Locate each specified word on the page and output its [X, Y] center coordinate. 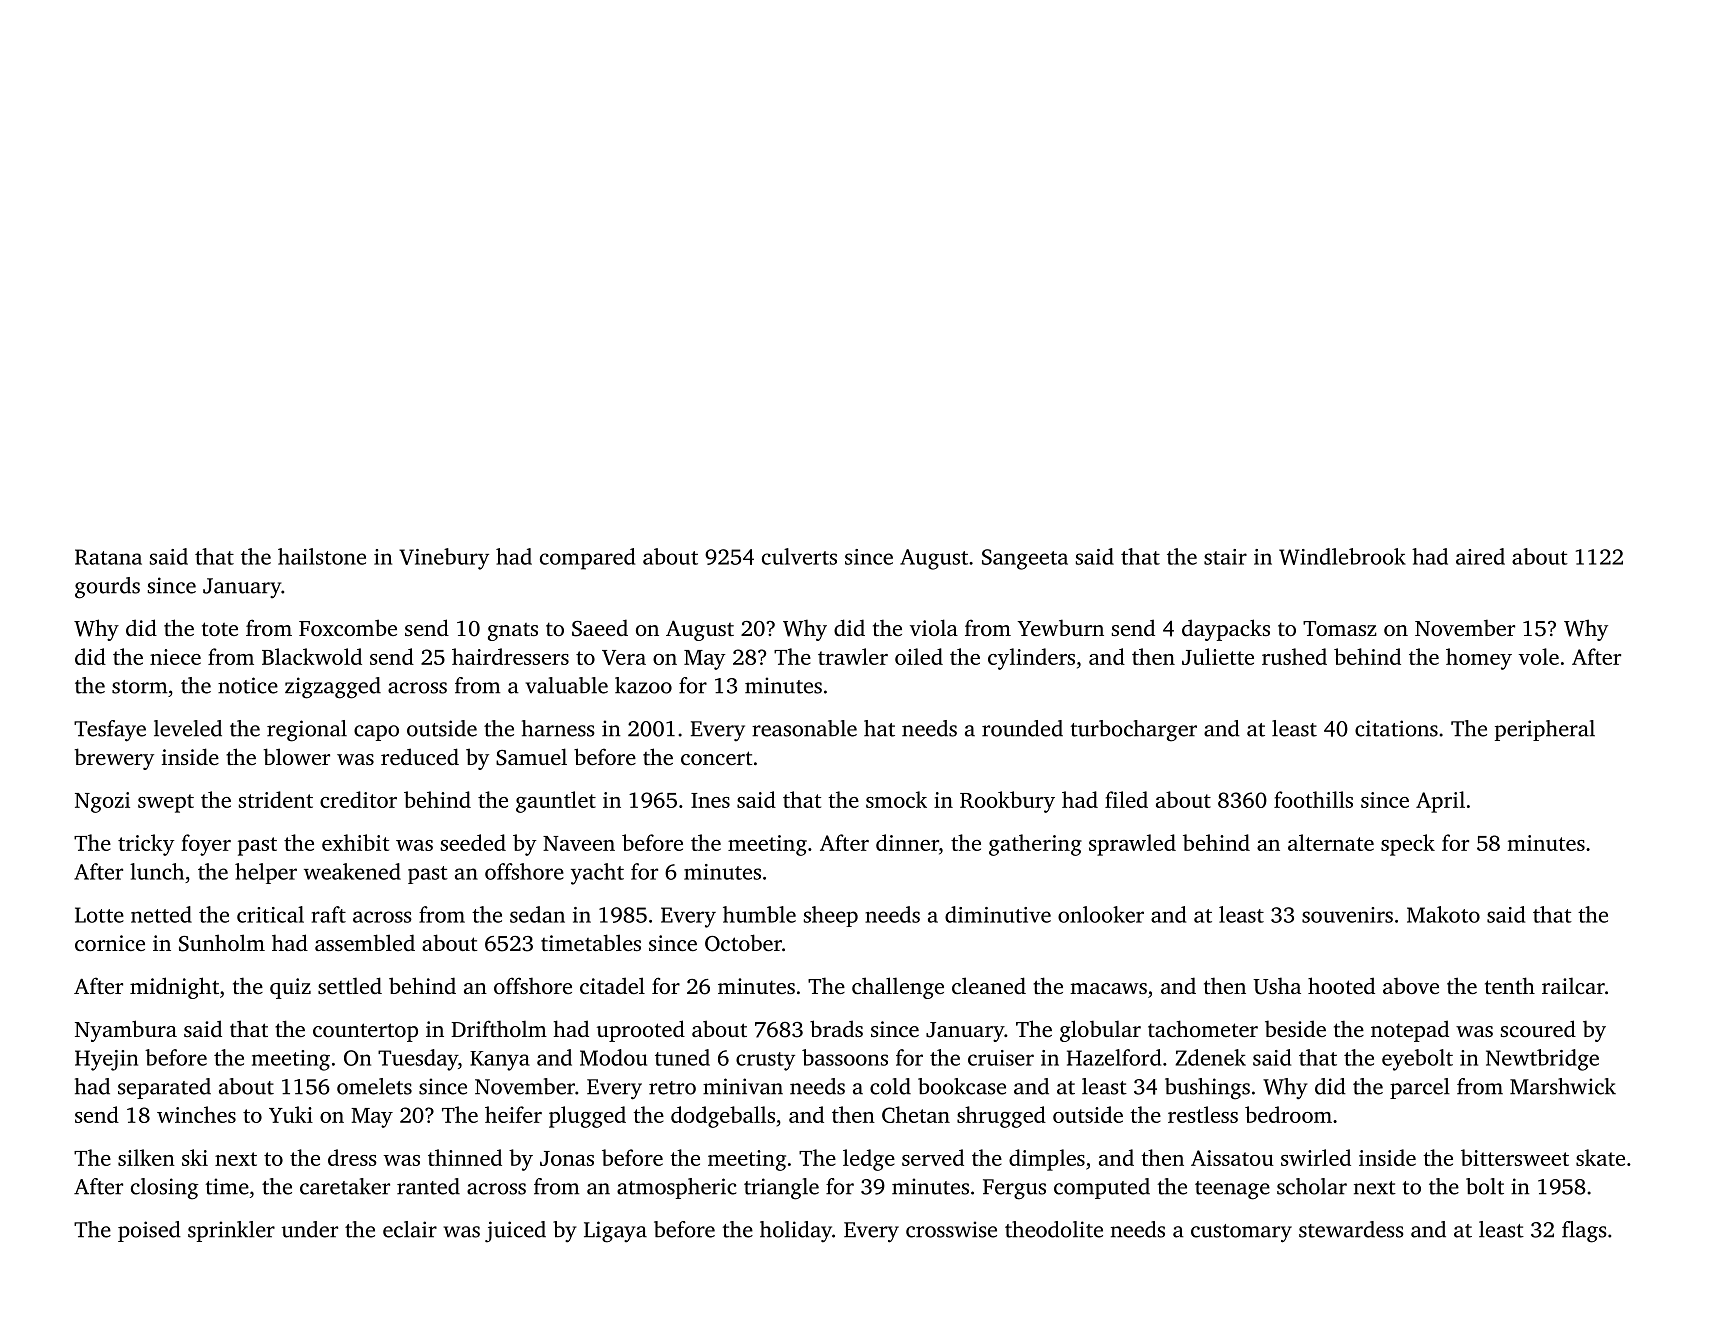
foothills [1313, 799]
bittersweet [1515, 1157]
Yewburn [1060, 627]
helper [266, 873]
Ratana [108, 557]
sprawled [1132, 845]
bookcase [962, 1086]
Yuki [291, 1114]
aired [1480, 556]
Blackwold [312, 656]
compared [587, 559]
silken [146, 1157]
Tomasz [1340, 628]
